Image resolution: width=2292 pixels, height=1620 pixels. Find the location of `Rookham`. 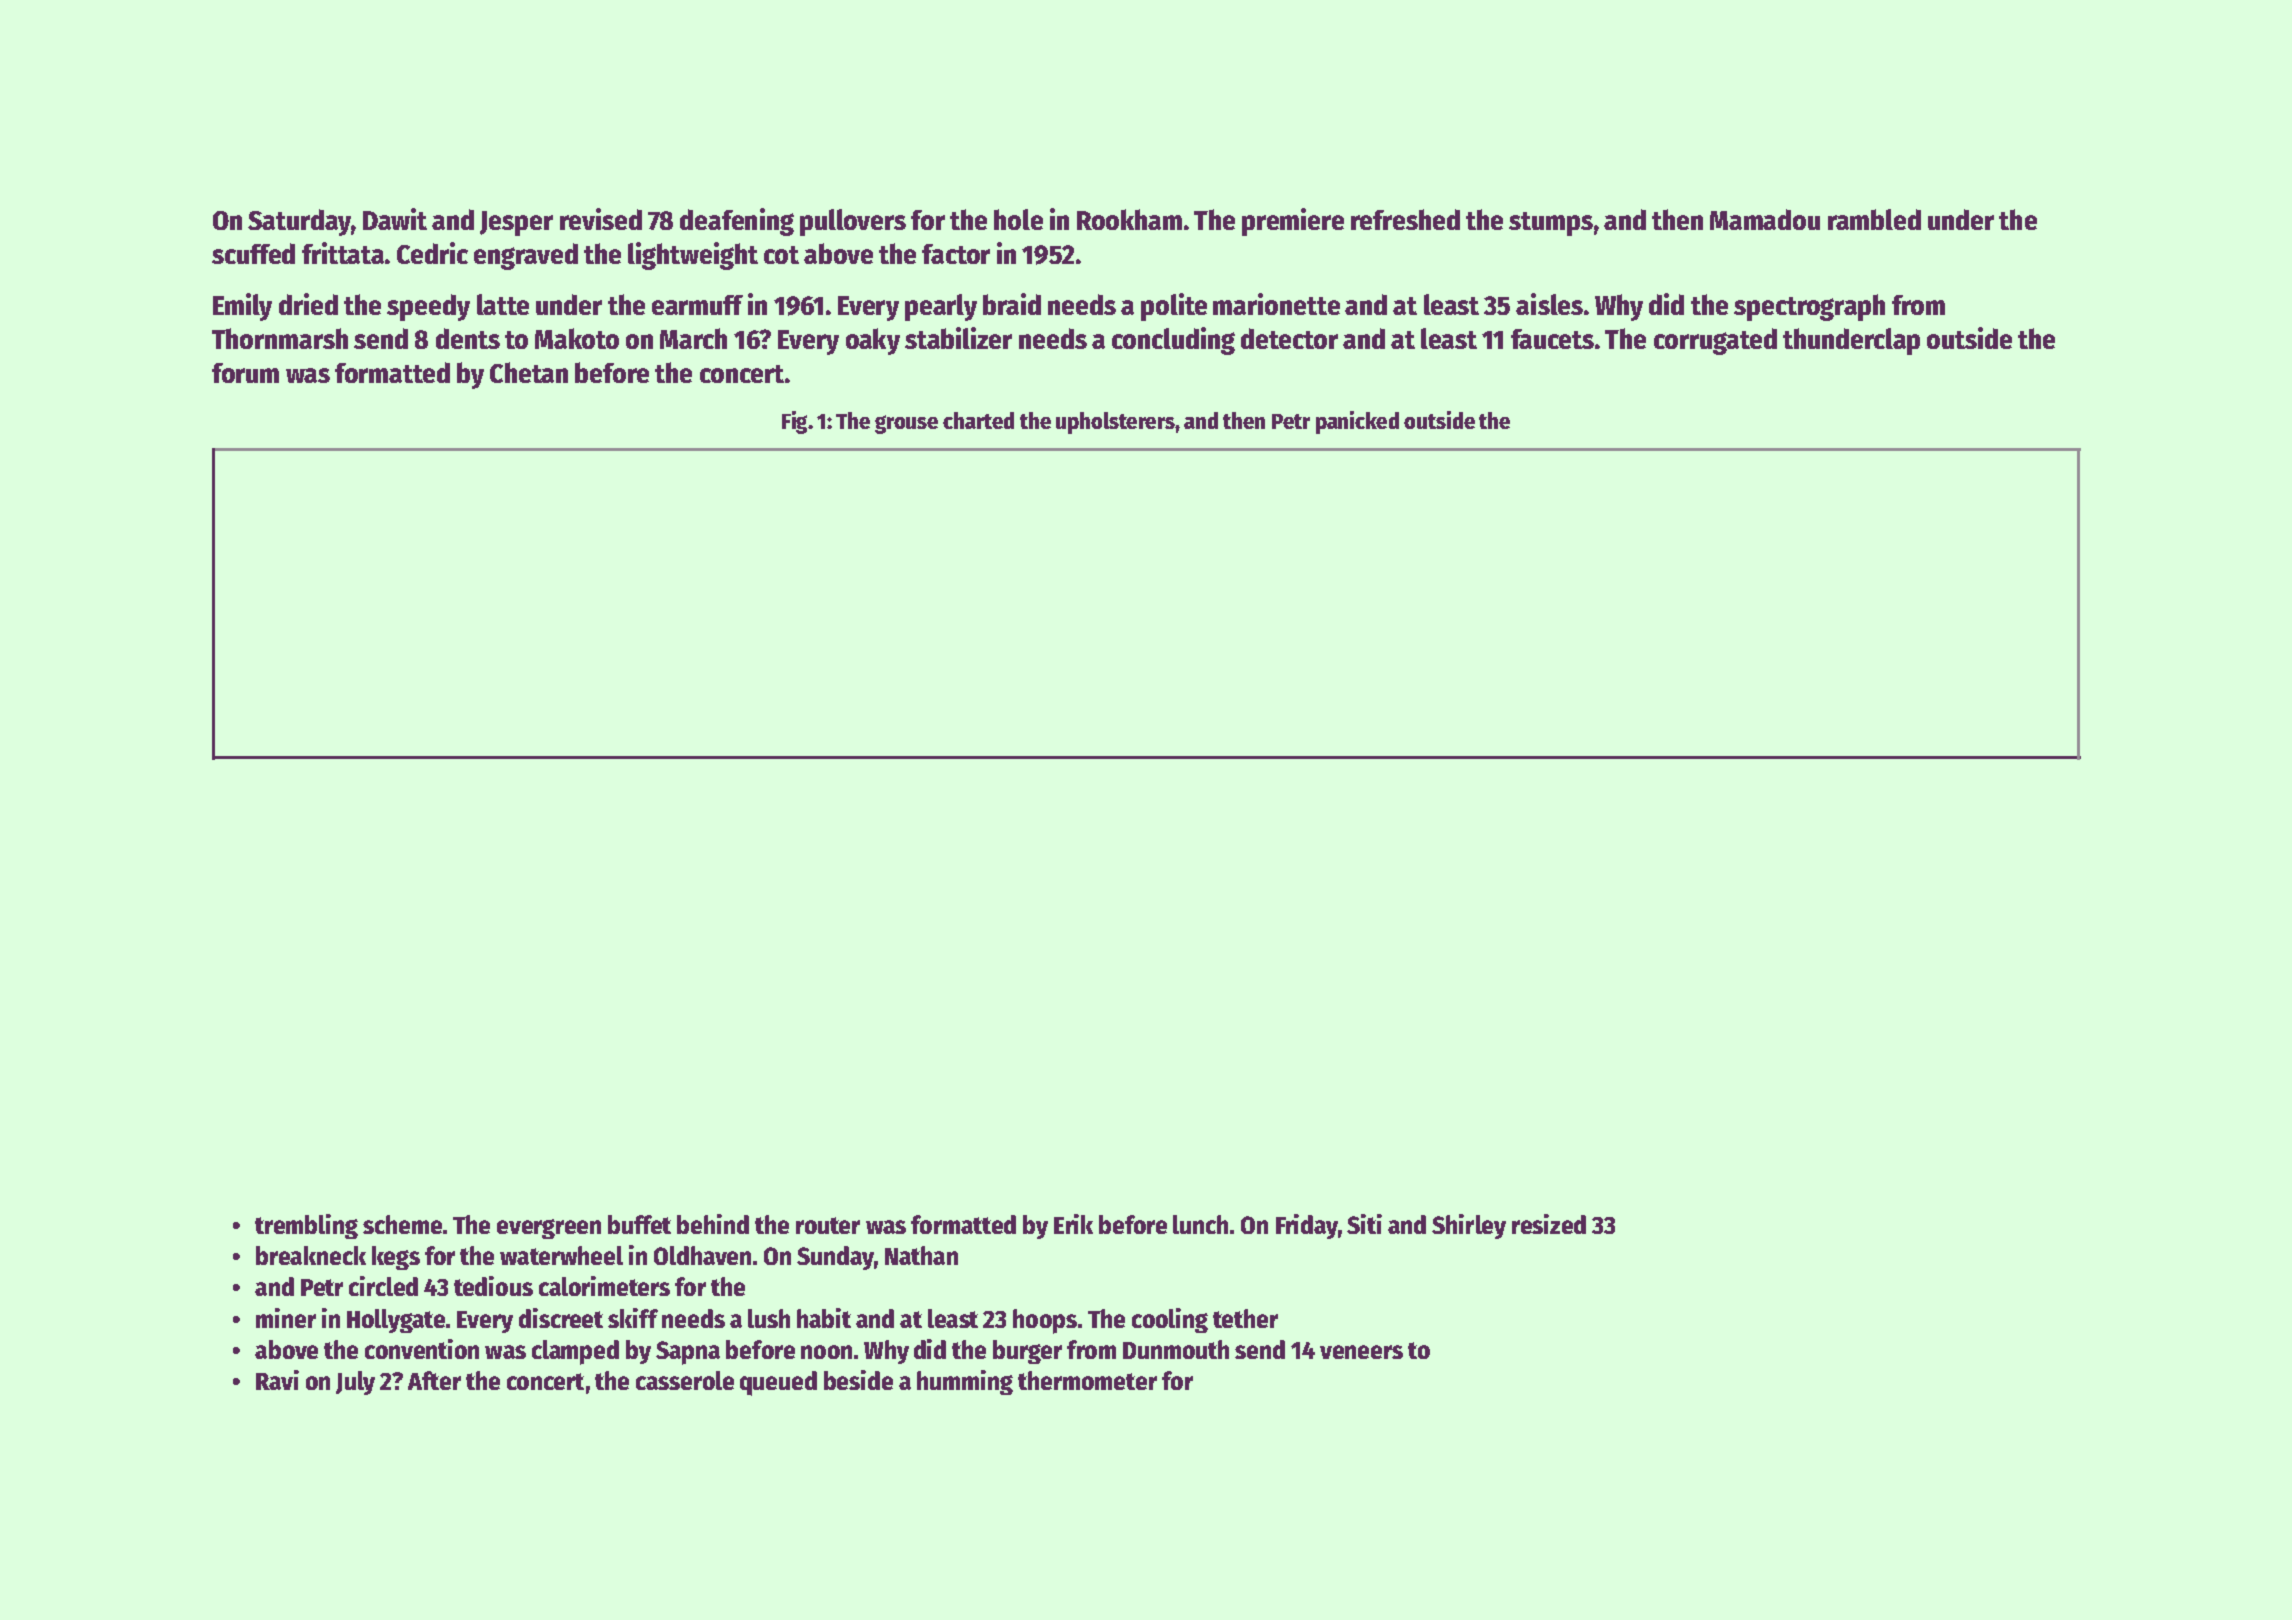

Rookham is located at coordinates (1129, 219).
